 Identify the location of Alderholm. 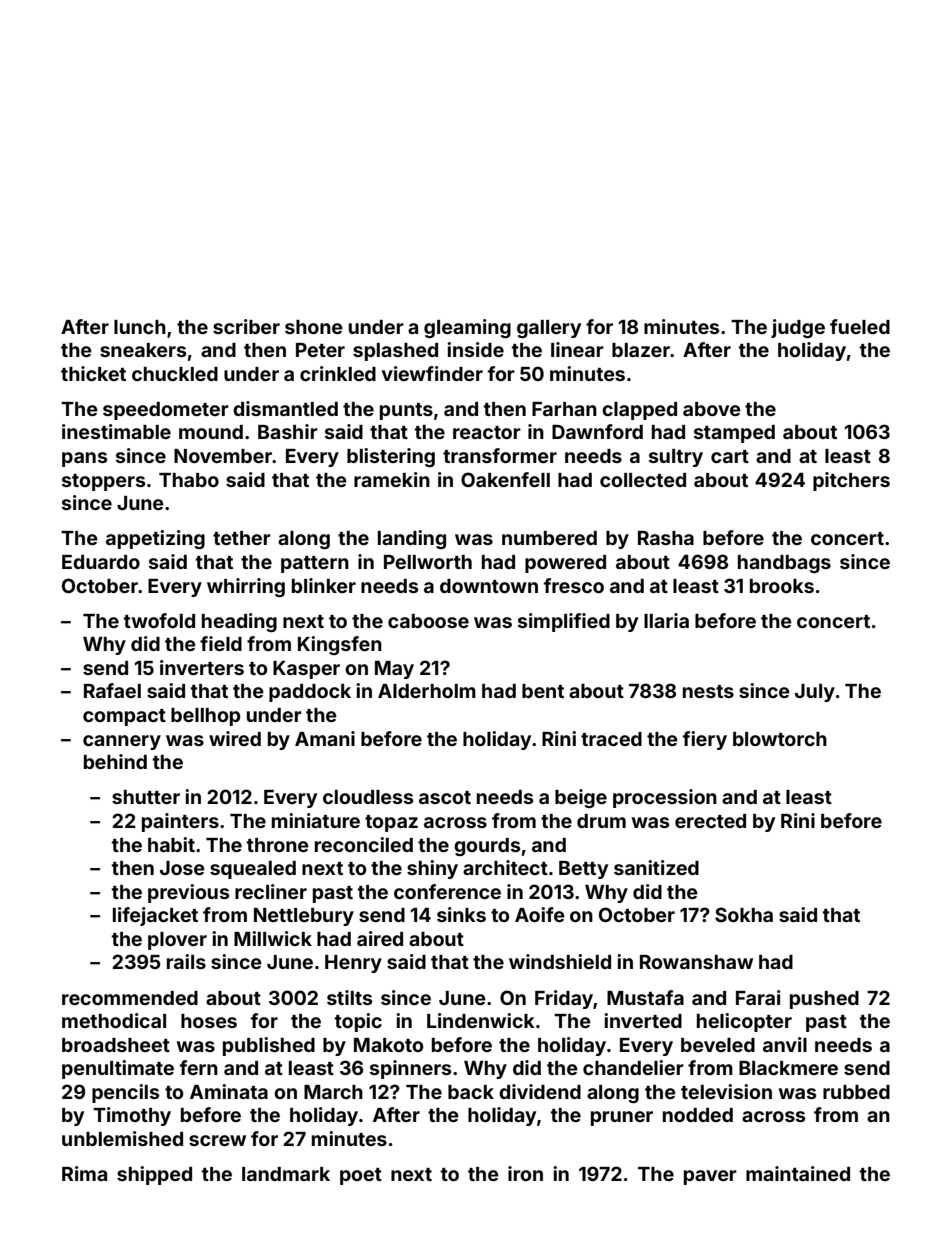
(427, 691).
